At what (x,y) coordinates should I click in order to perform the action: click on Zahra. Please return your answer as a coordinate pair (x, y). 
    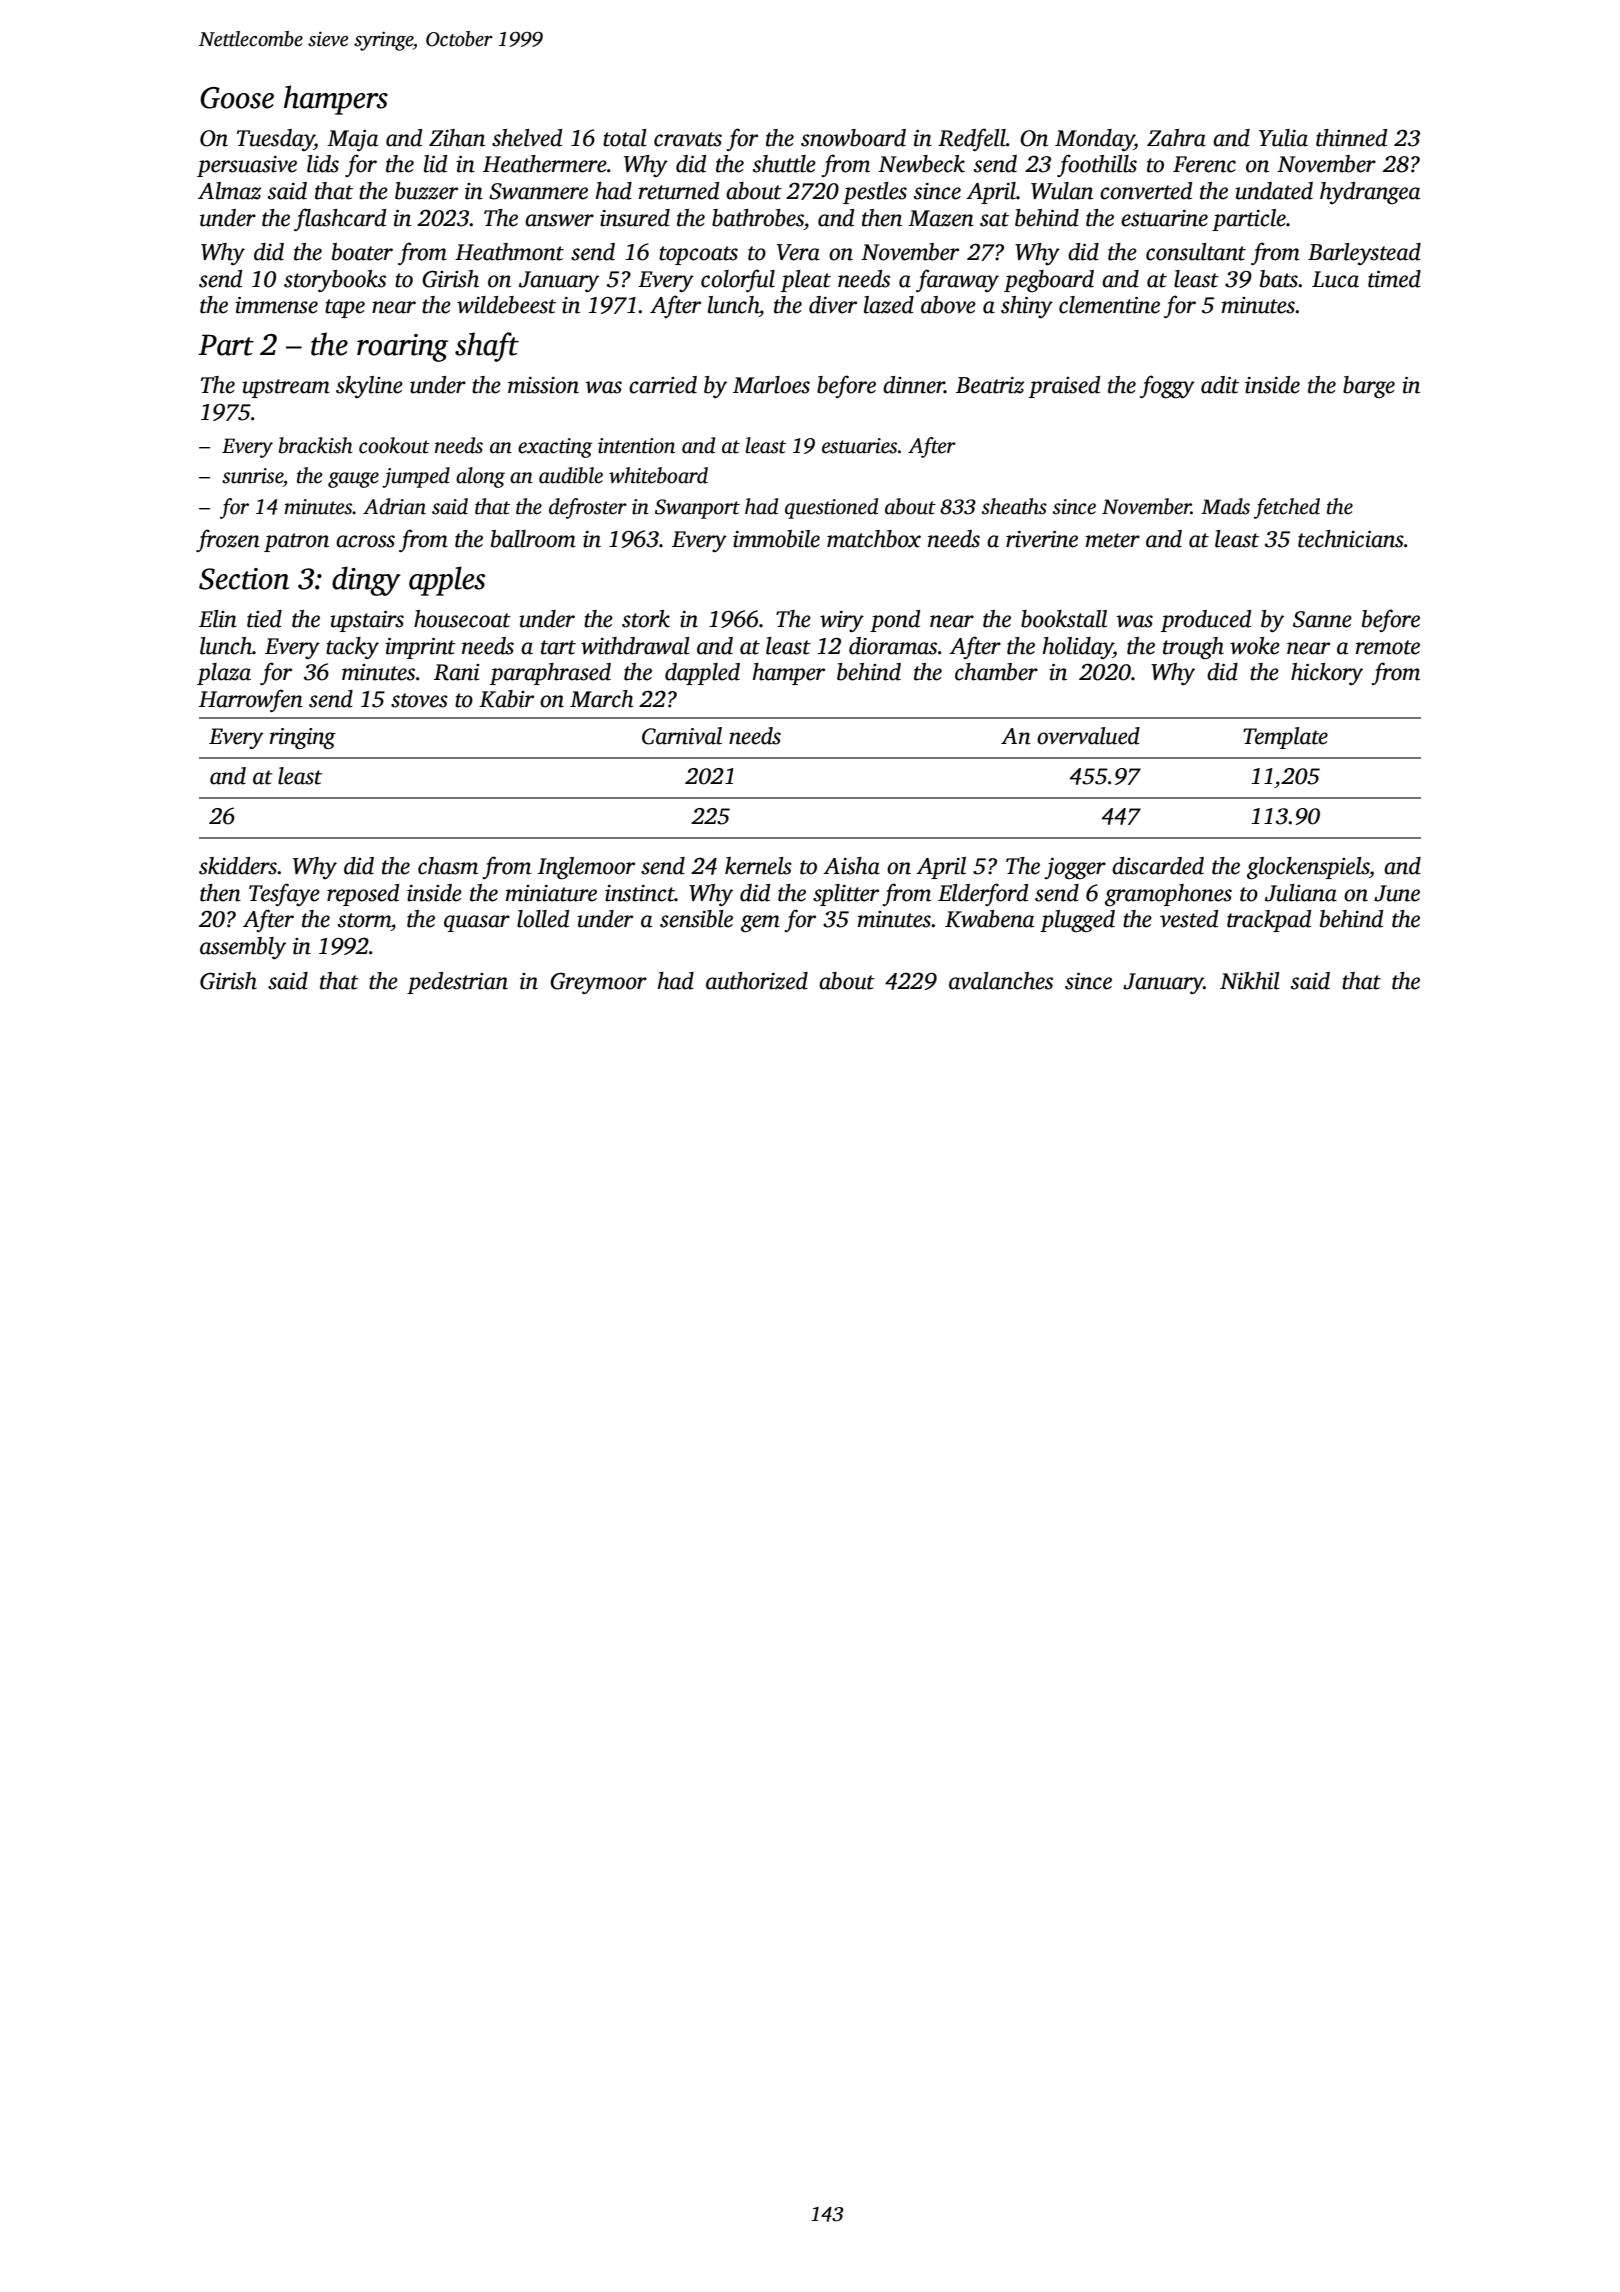
    Looking at the image, I should click on (1176, 138).
